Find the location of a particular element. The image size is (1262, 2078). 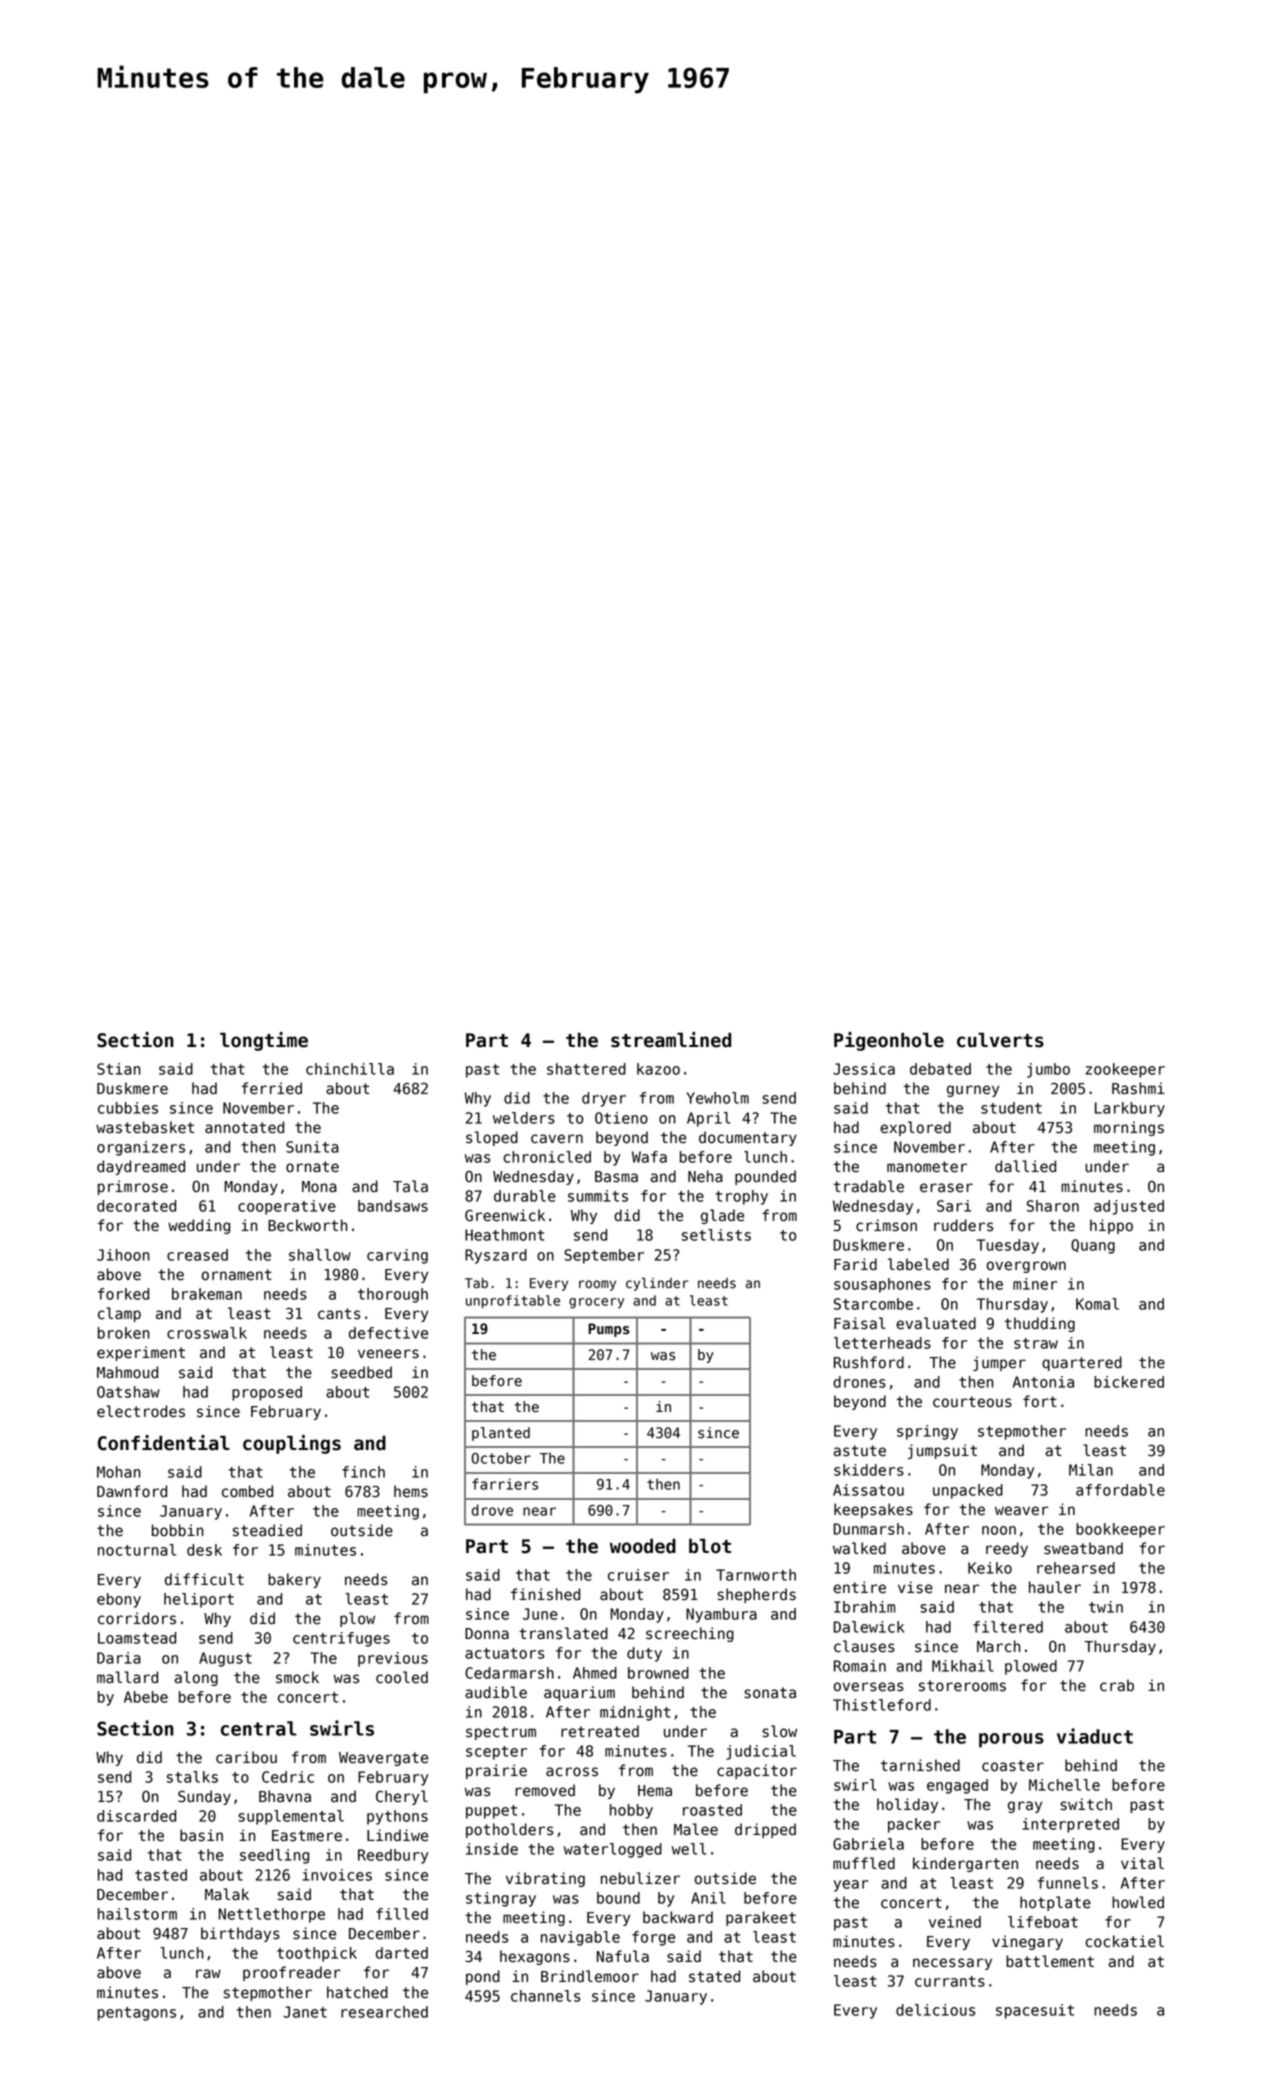

toothpick is located at coordinates (317, 1954).
